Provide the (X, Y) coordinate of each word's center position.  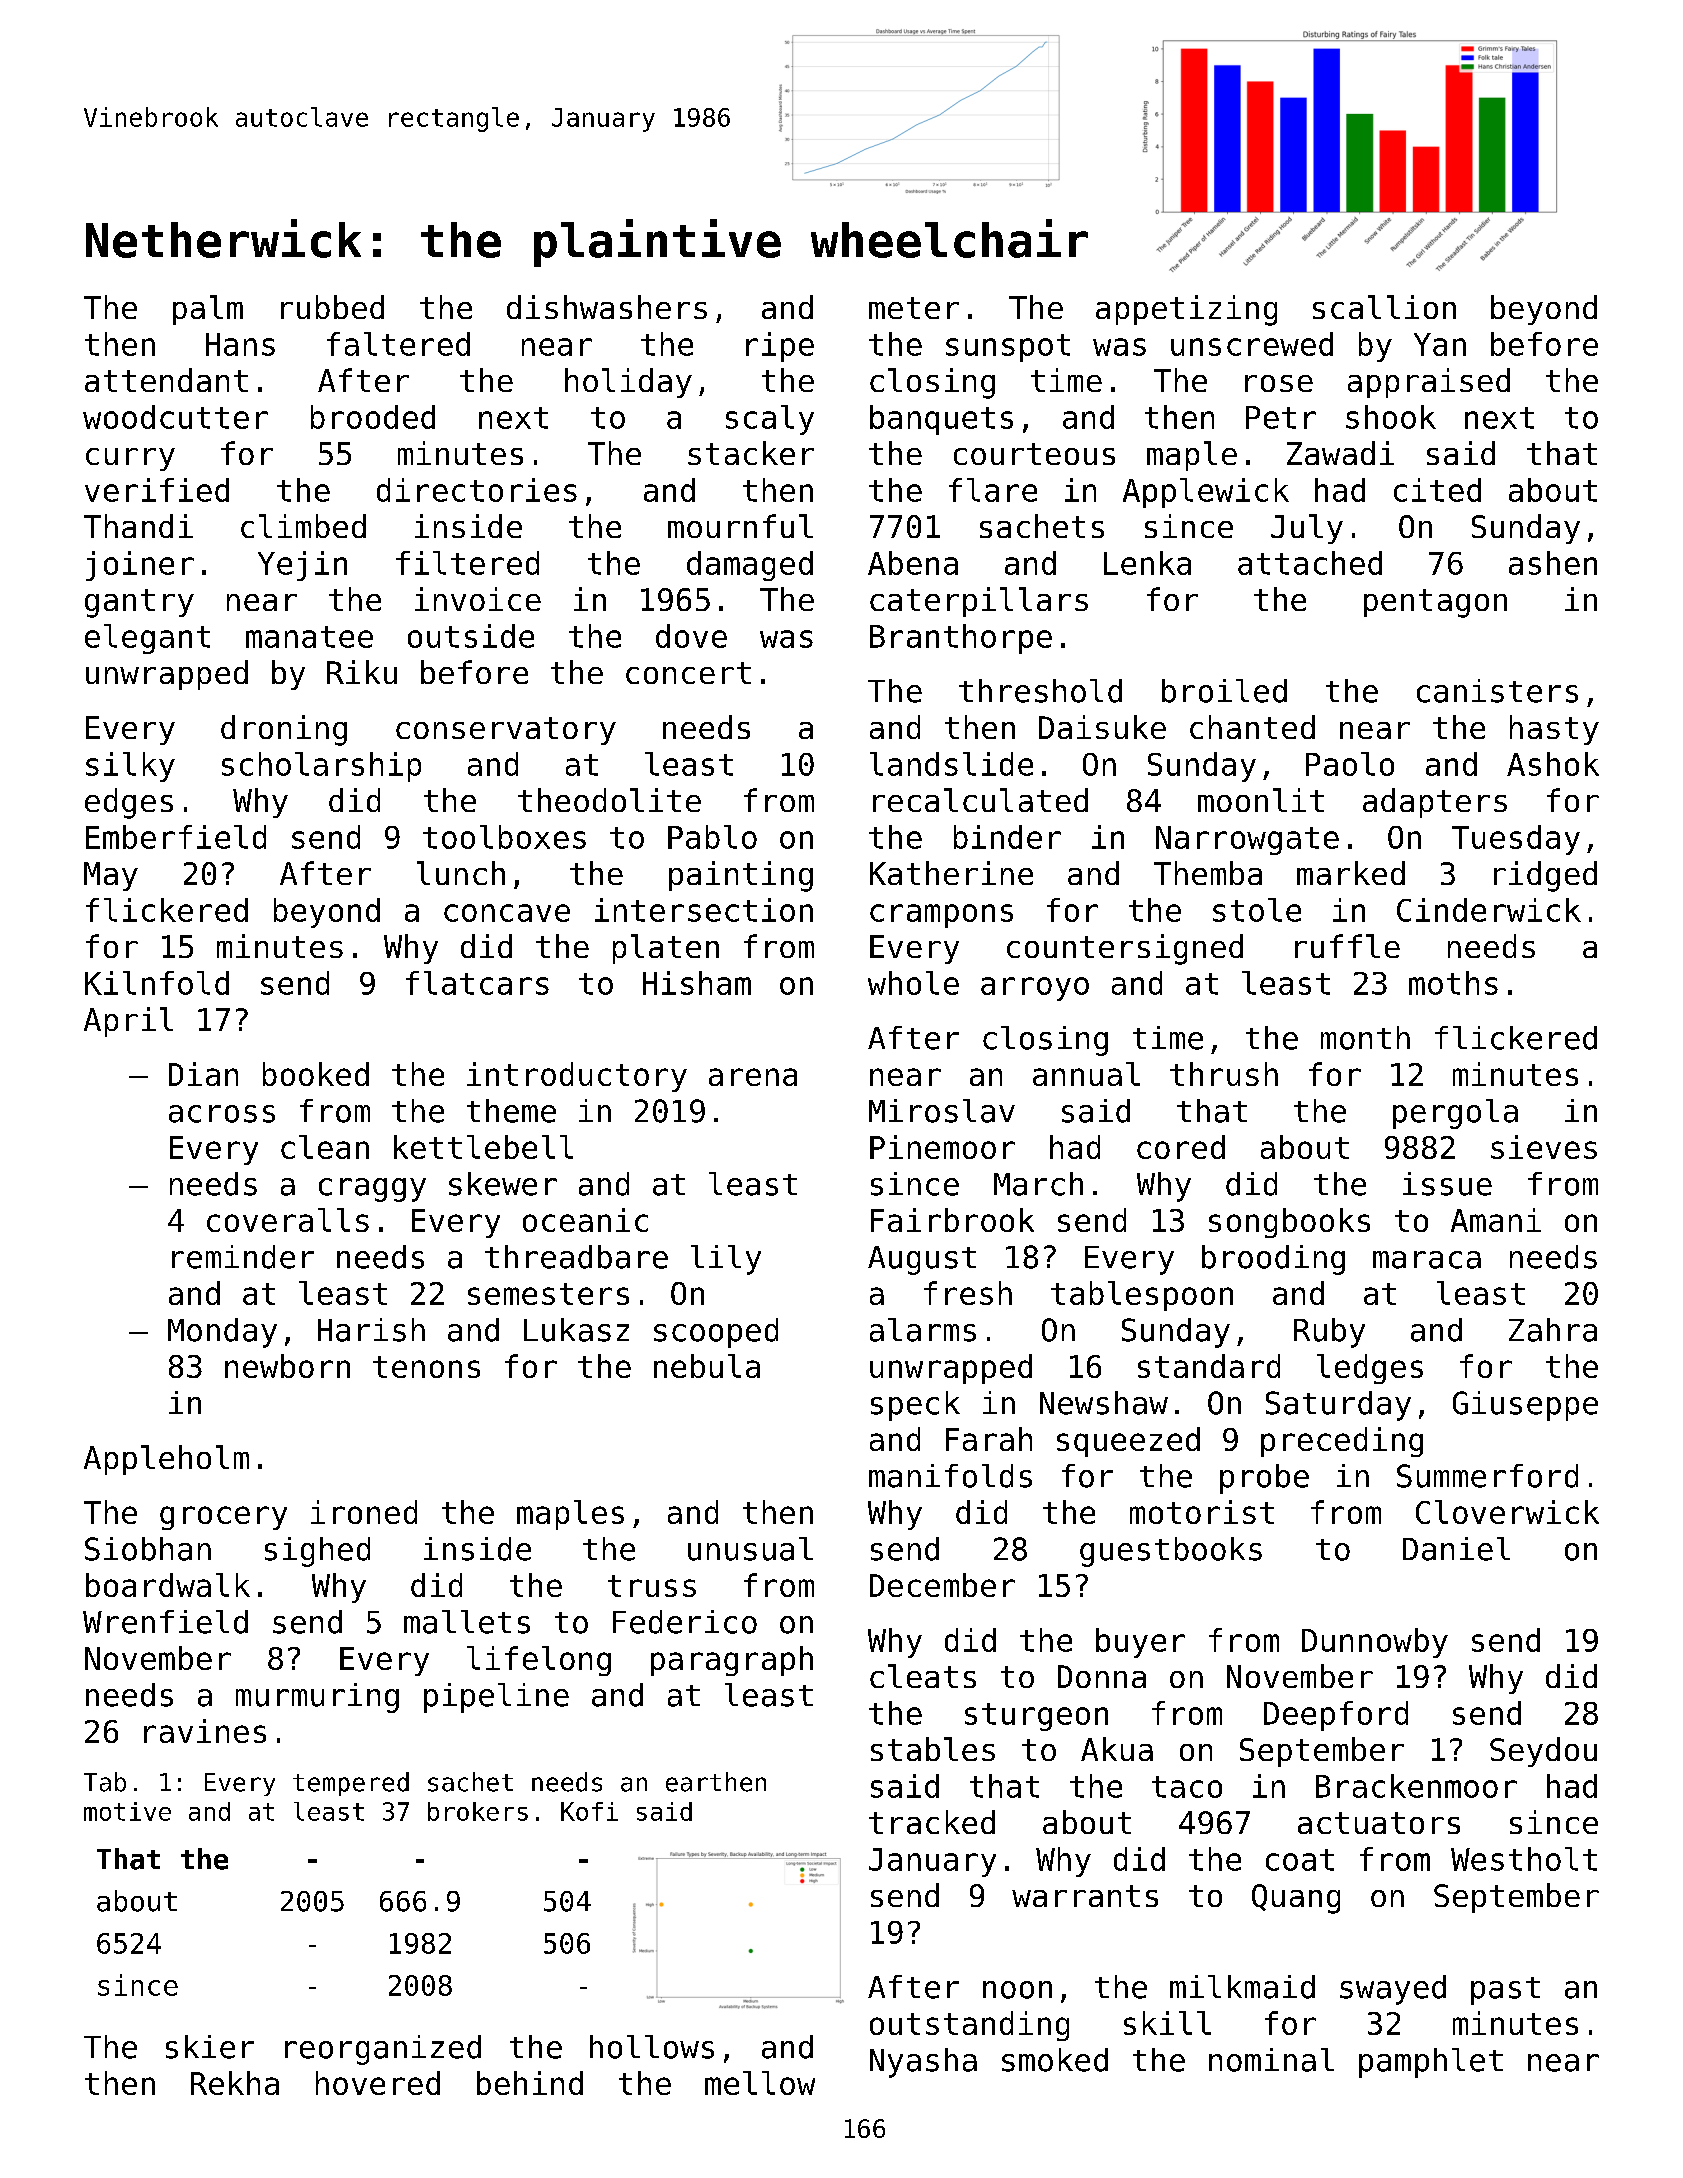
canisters (1497, 691)
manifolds (950, 1476)
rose (1279, 383)
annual (1086, 1074)
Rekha (235, 2083)
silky (130, 767)
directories (477, 490)
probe (1264, 1479)
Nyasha (923, 2063)
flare (993, 490)
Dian (203, 1074)
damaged (750, 566)
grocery (223, 1518)
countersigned (1125, 949)
